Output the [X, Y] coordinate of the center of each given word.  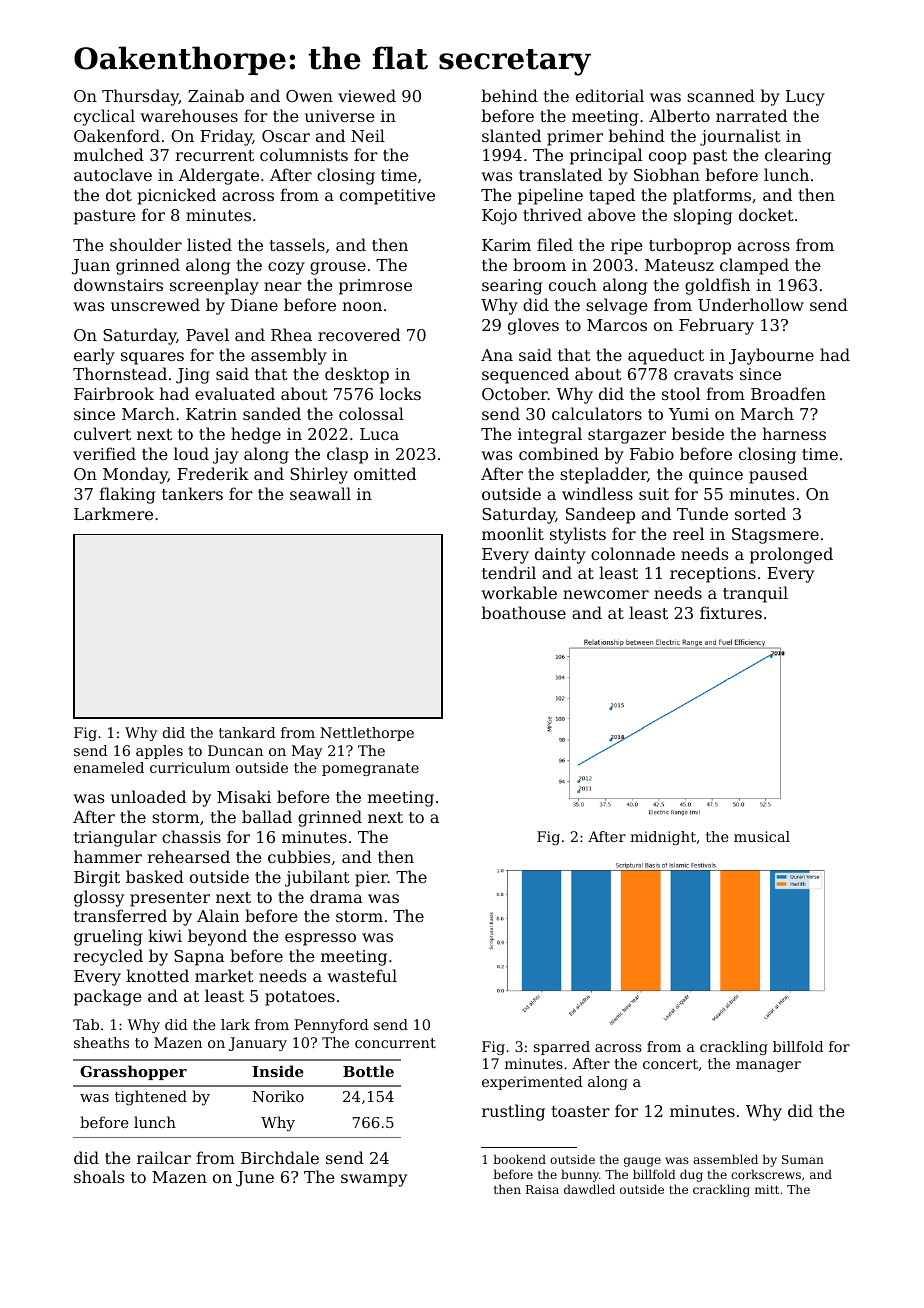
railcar [164, 1157]
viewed [367, 95]
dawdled [589, 1189]
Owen [309, 96]
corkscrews [766, 1174]
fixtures [731, 612]
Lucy [805, 98]
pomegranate [370, 769]
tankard [247, 732]
